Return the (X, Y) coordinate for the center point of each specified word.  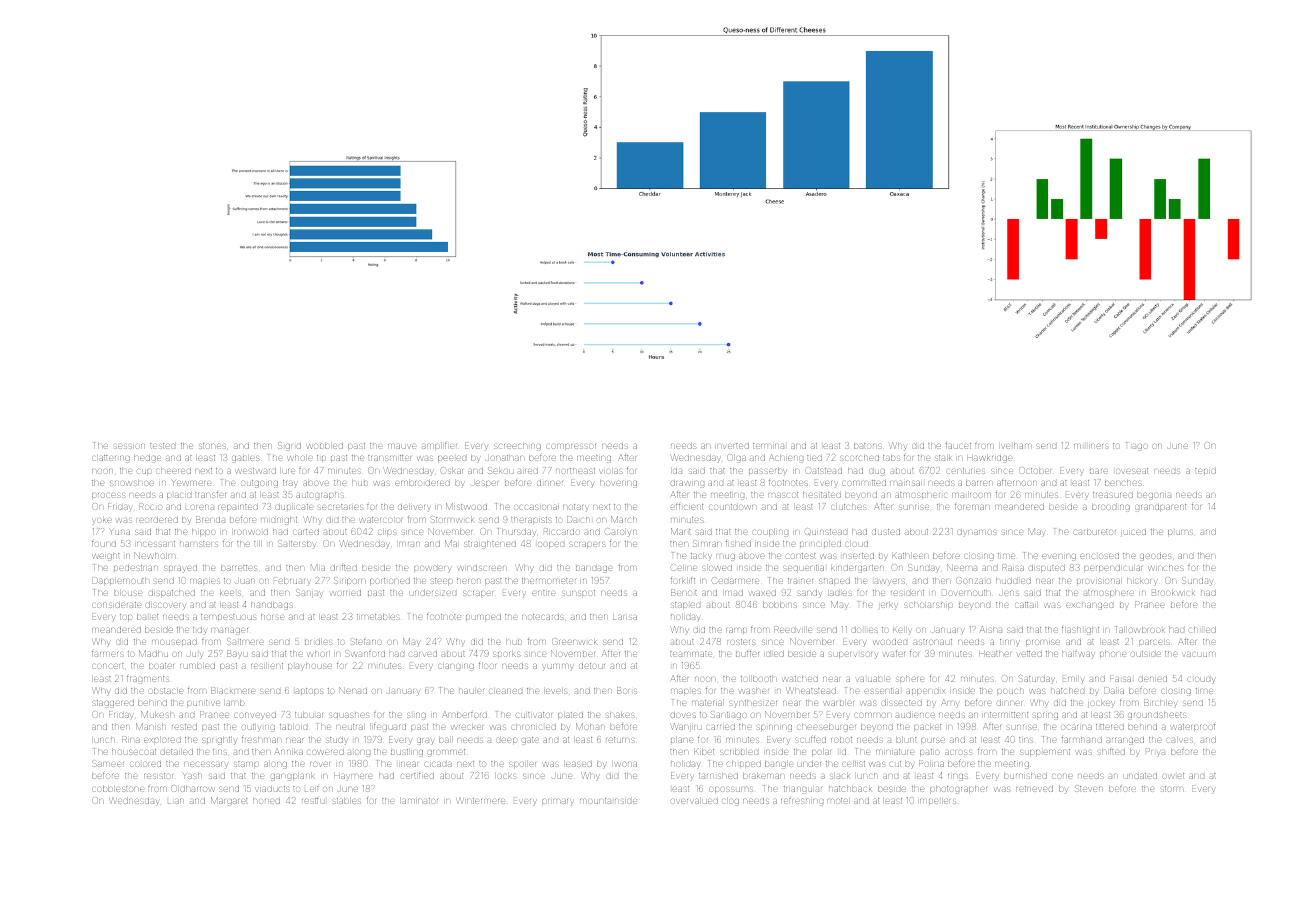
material (707, 703)
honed (266, 801)
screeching (517, 447)
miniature (895, 752)
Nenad (353, 690)
